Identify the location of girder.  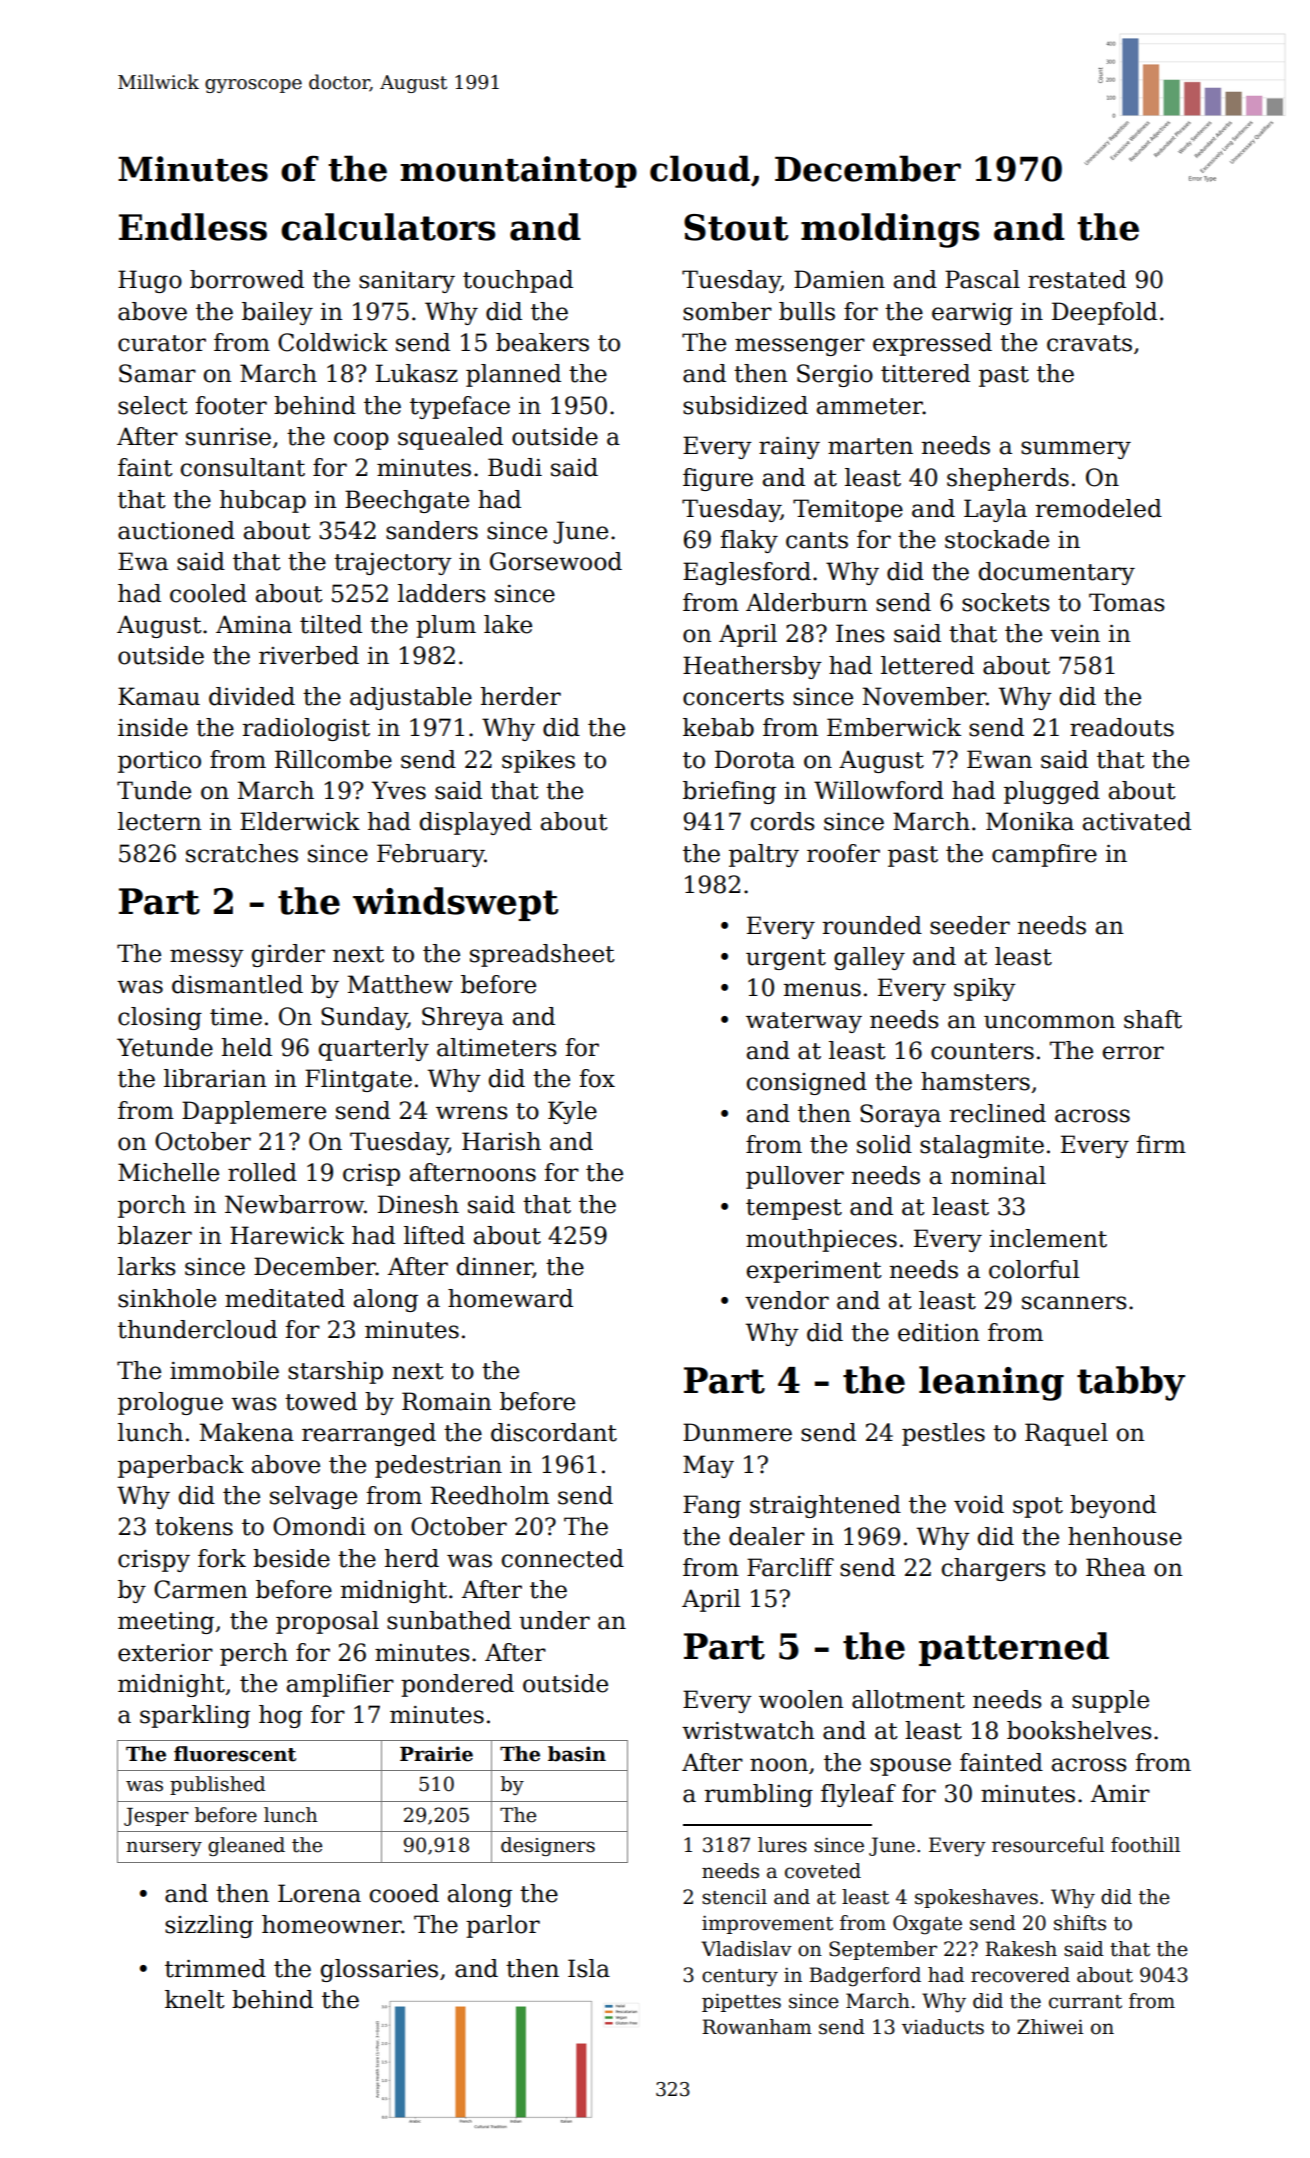
(288, 955).
